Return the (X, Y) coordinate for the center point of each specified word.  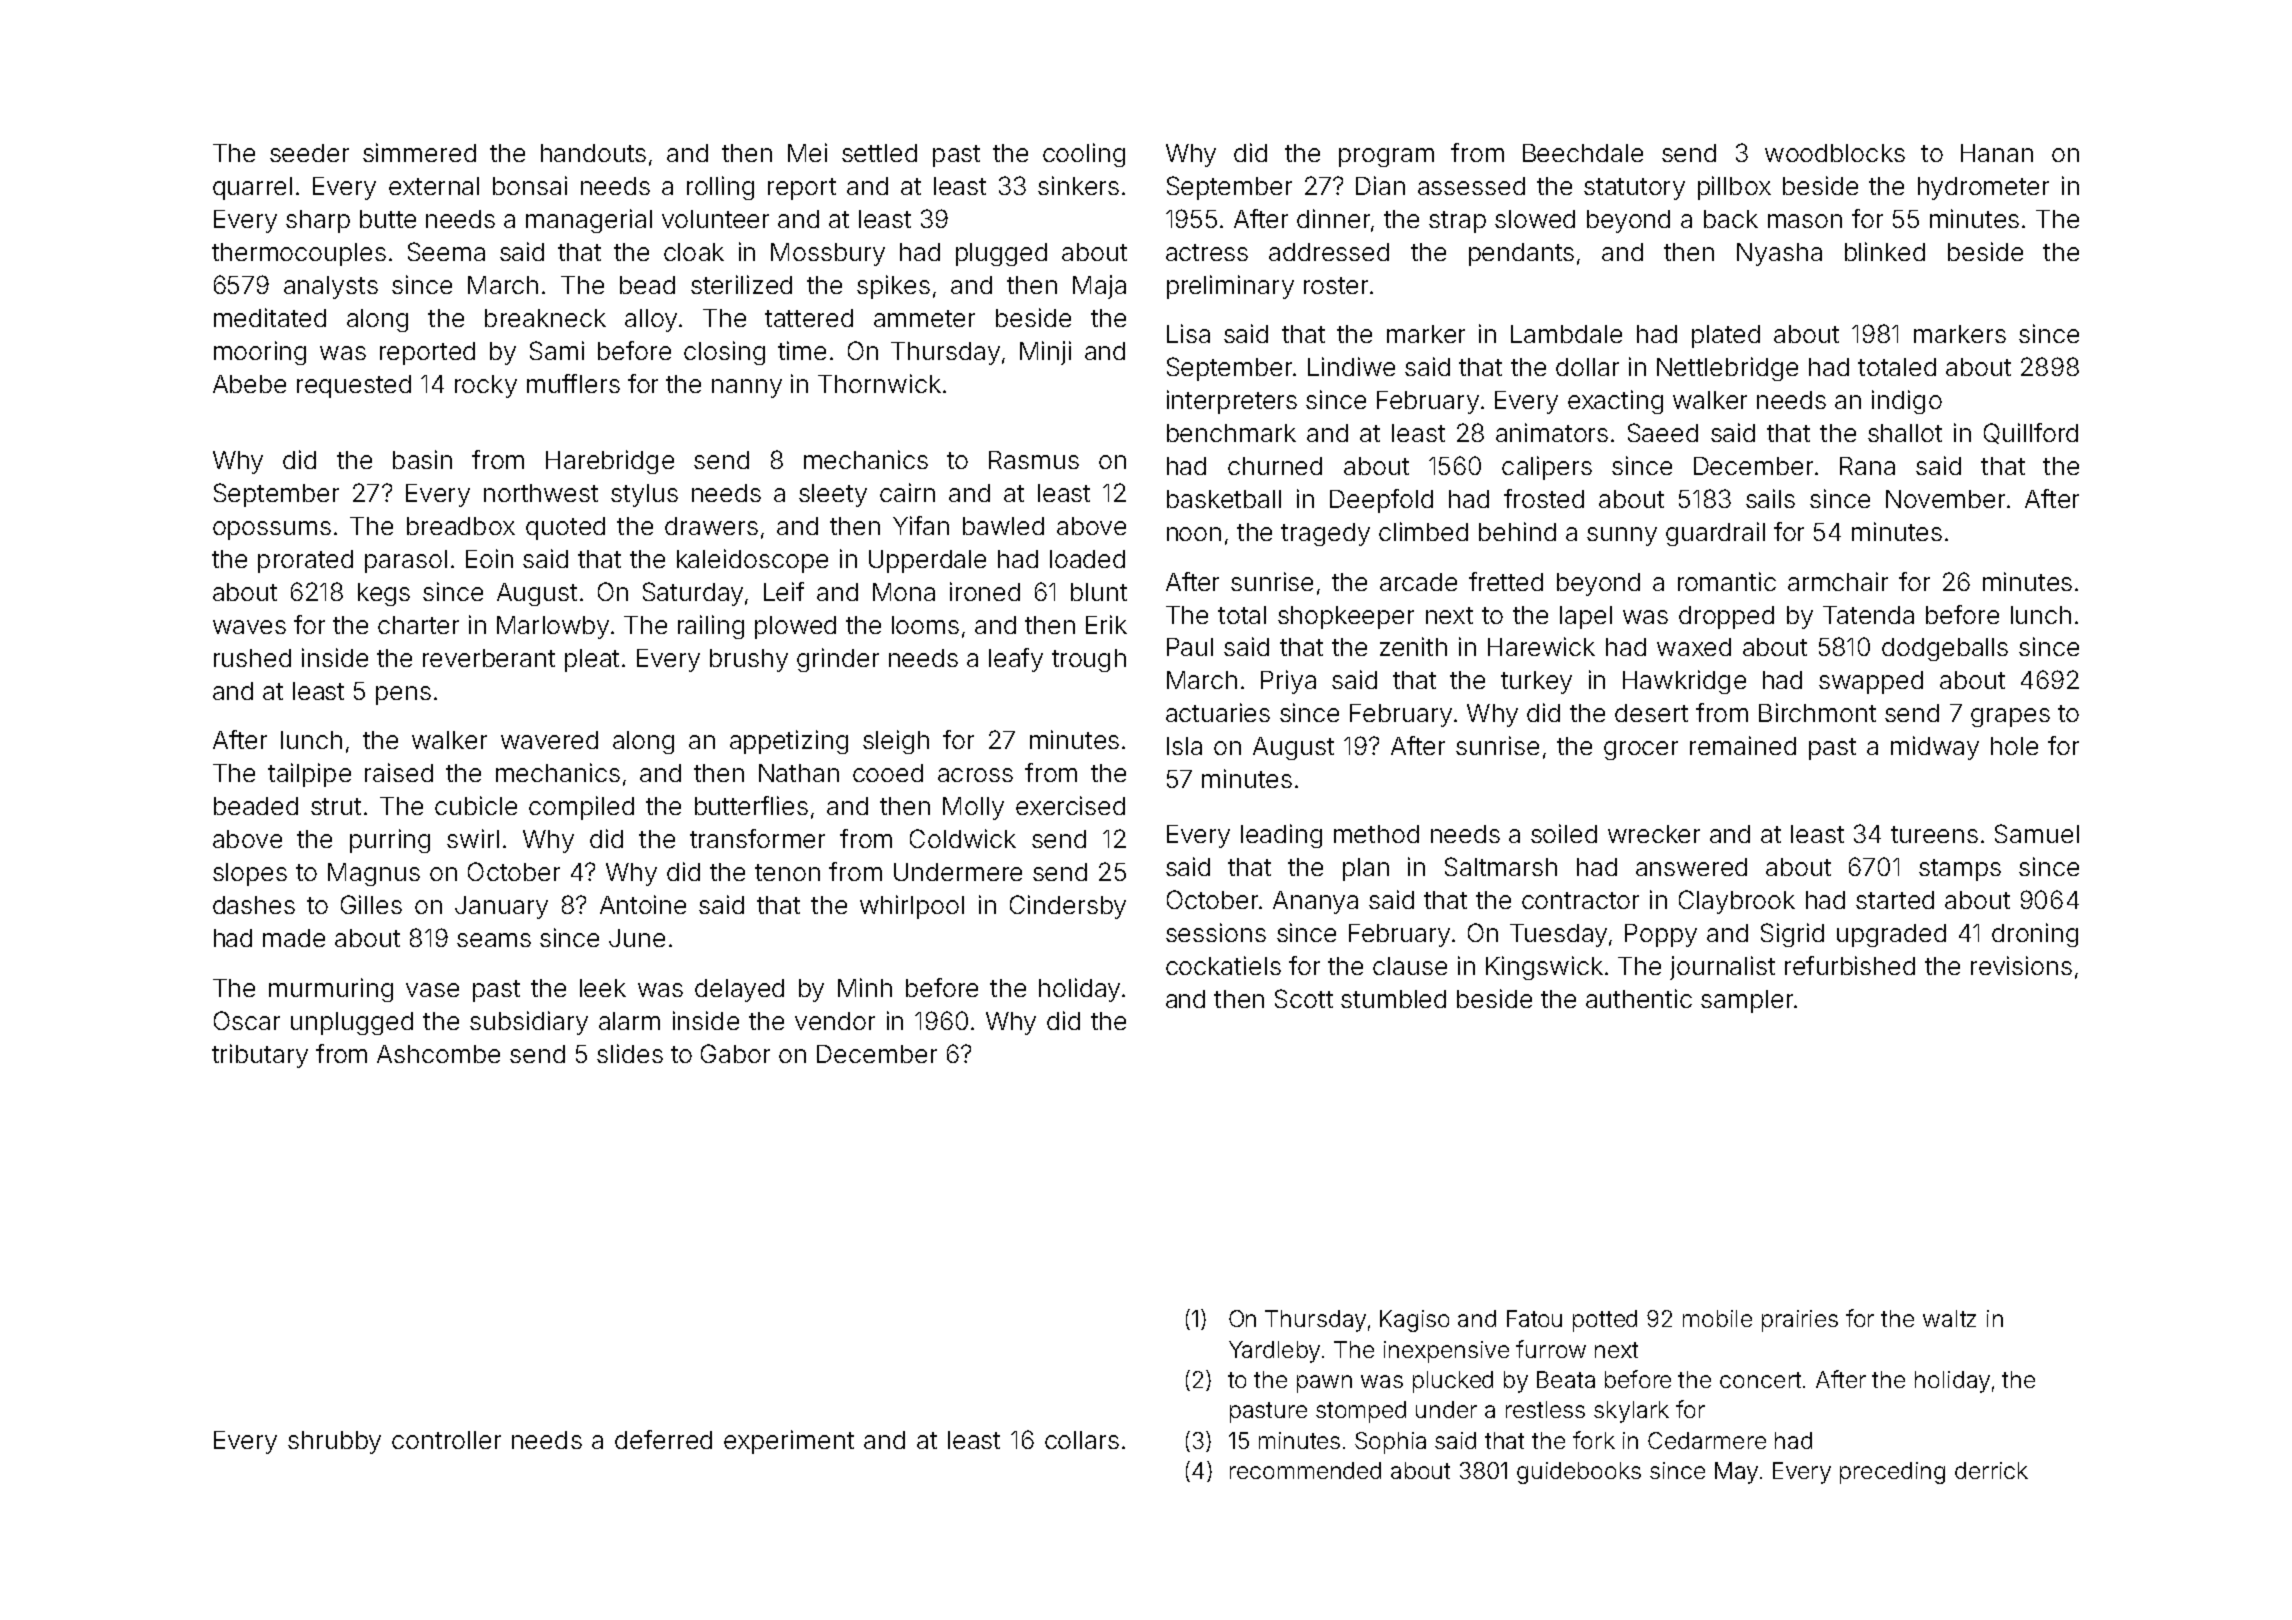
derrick (1991, 1470)
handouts (593, 153)
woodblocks (1835, 153)
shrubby (334, 1442)
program (1386, 157)
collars (1082, 1440)
